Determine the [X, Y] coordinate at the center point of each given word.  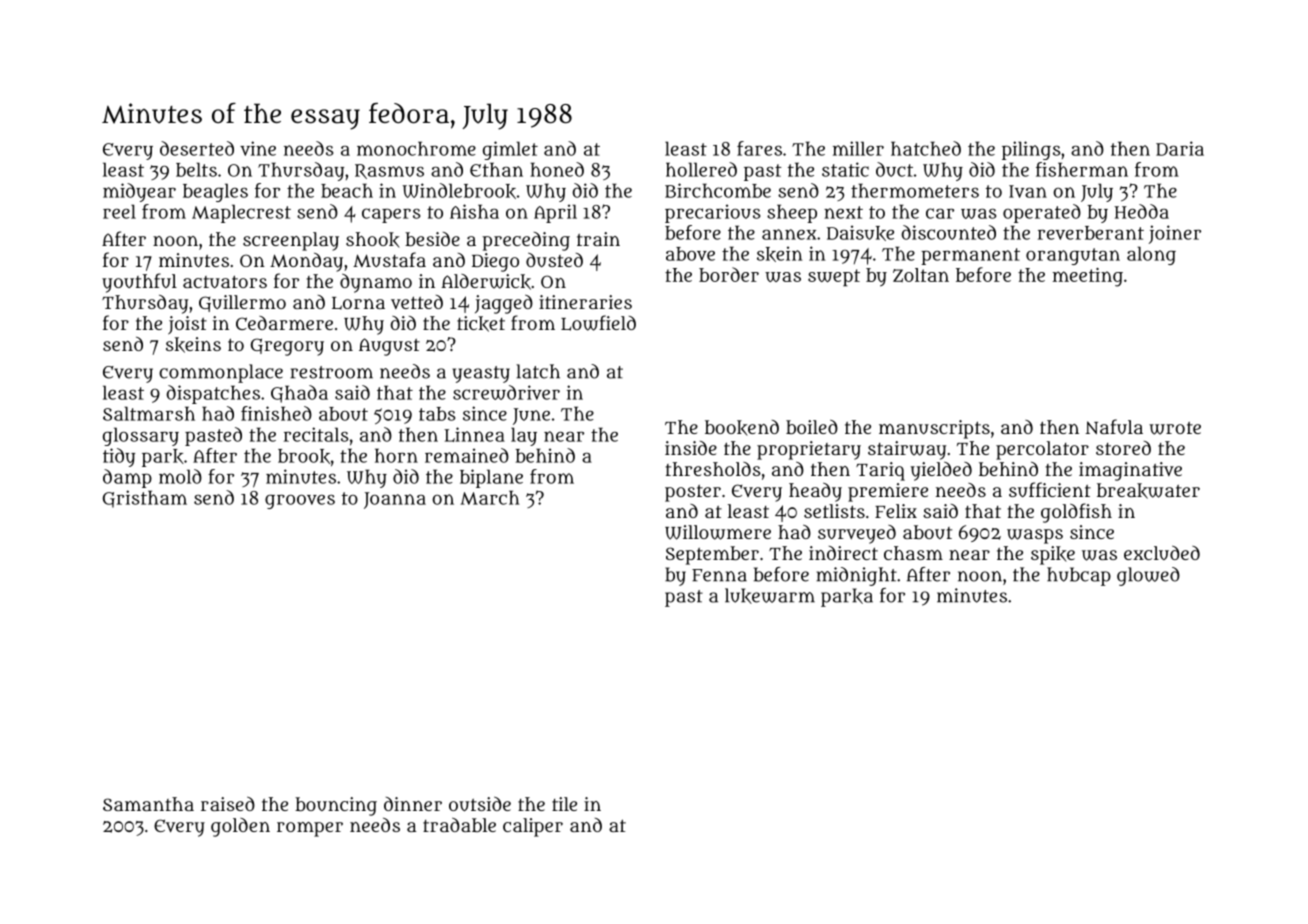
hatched [926, 148]
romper [310, 829]
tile [564, 804]
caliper [533, 827]
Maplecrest [241, 213]
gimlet [510, 150]
